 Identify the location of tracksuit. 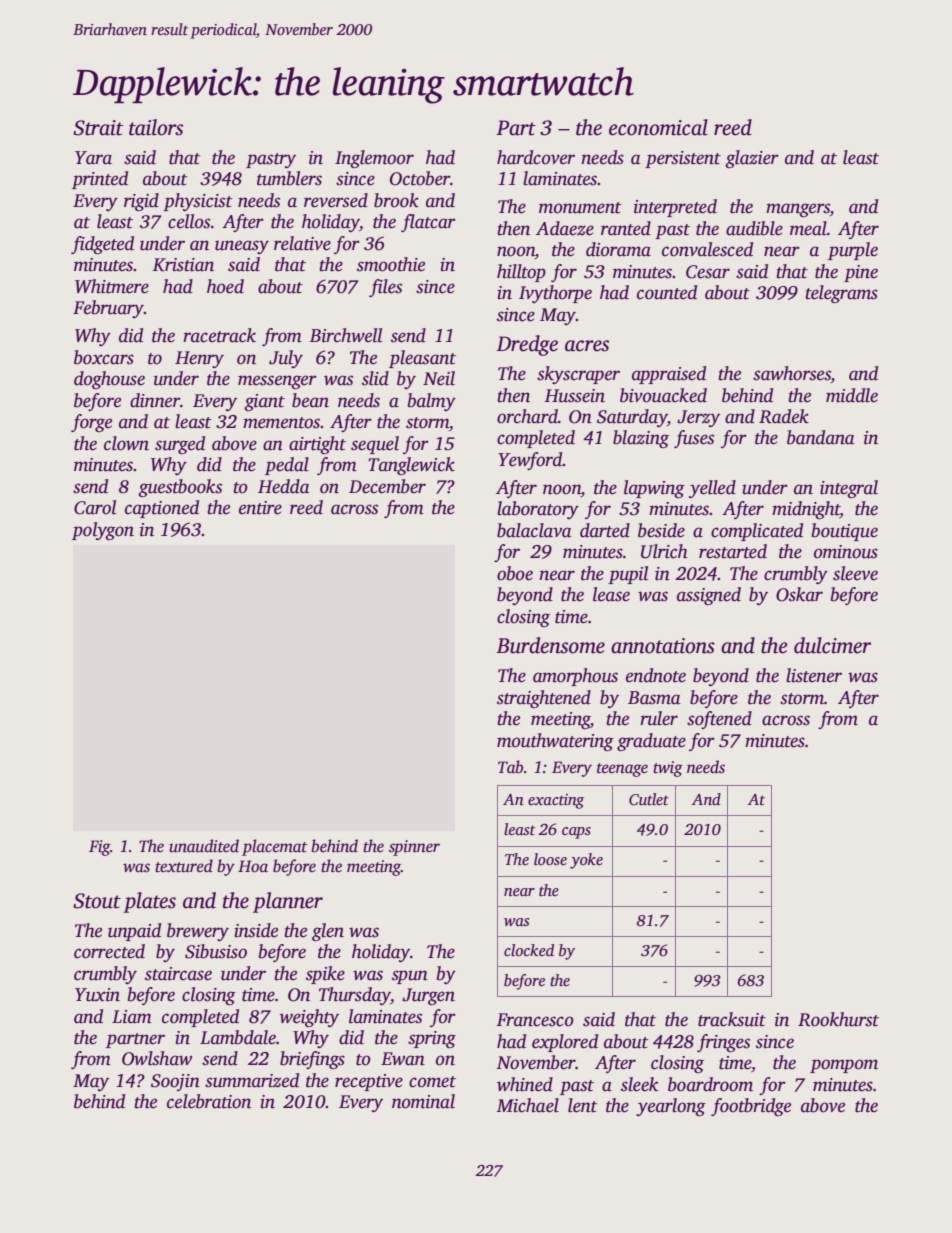
(732, 1019).
